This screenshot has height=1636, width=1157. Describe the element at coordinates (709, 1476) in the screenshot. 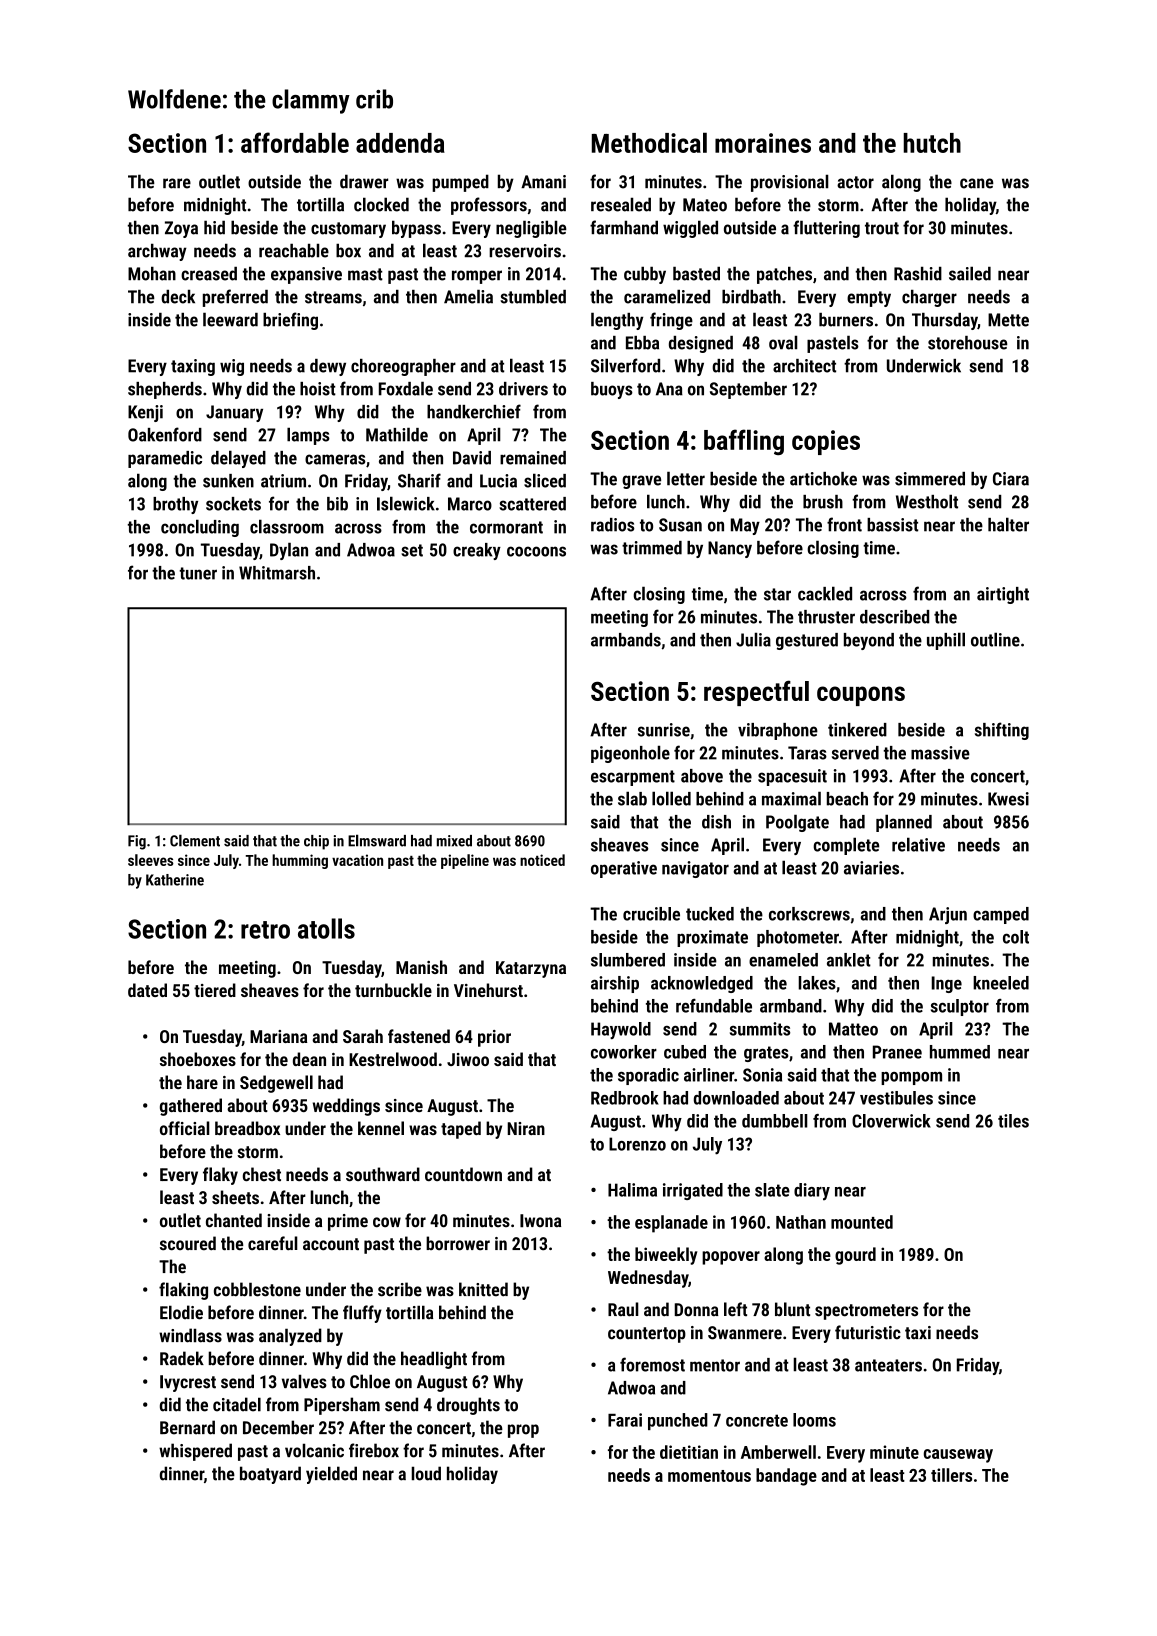

I see `momentous` at that location.
